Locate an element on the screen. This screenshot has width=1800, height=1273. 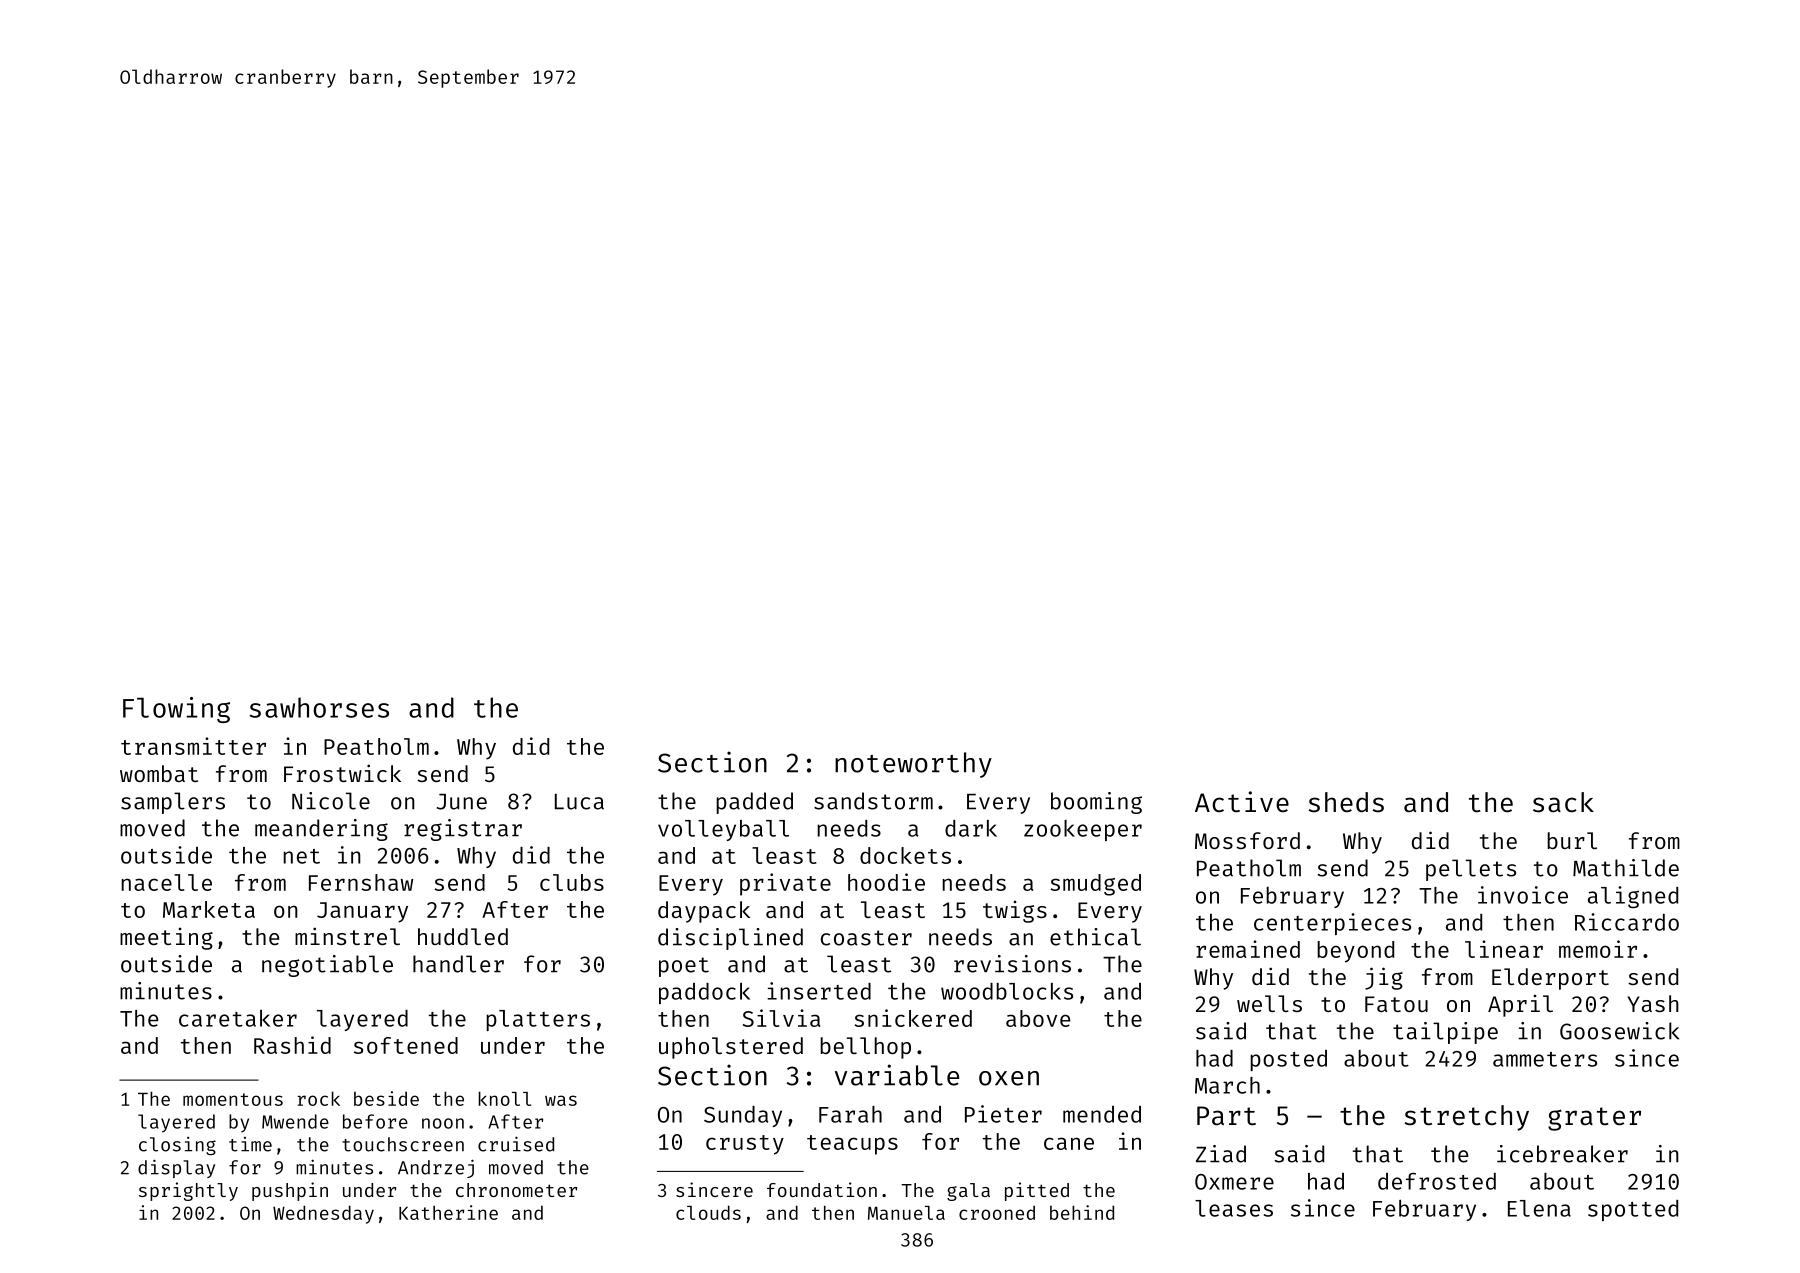
paddock is located at coordinates (704, 993).
